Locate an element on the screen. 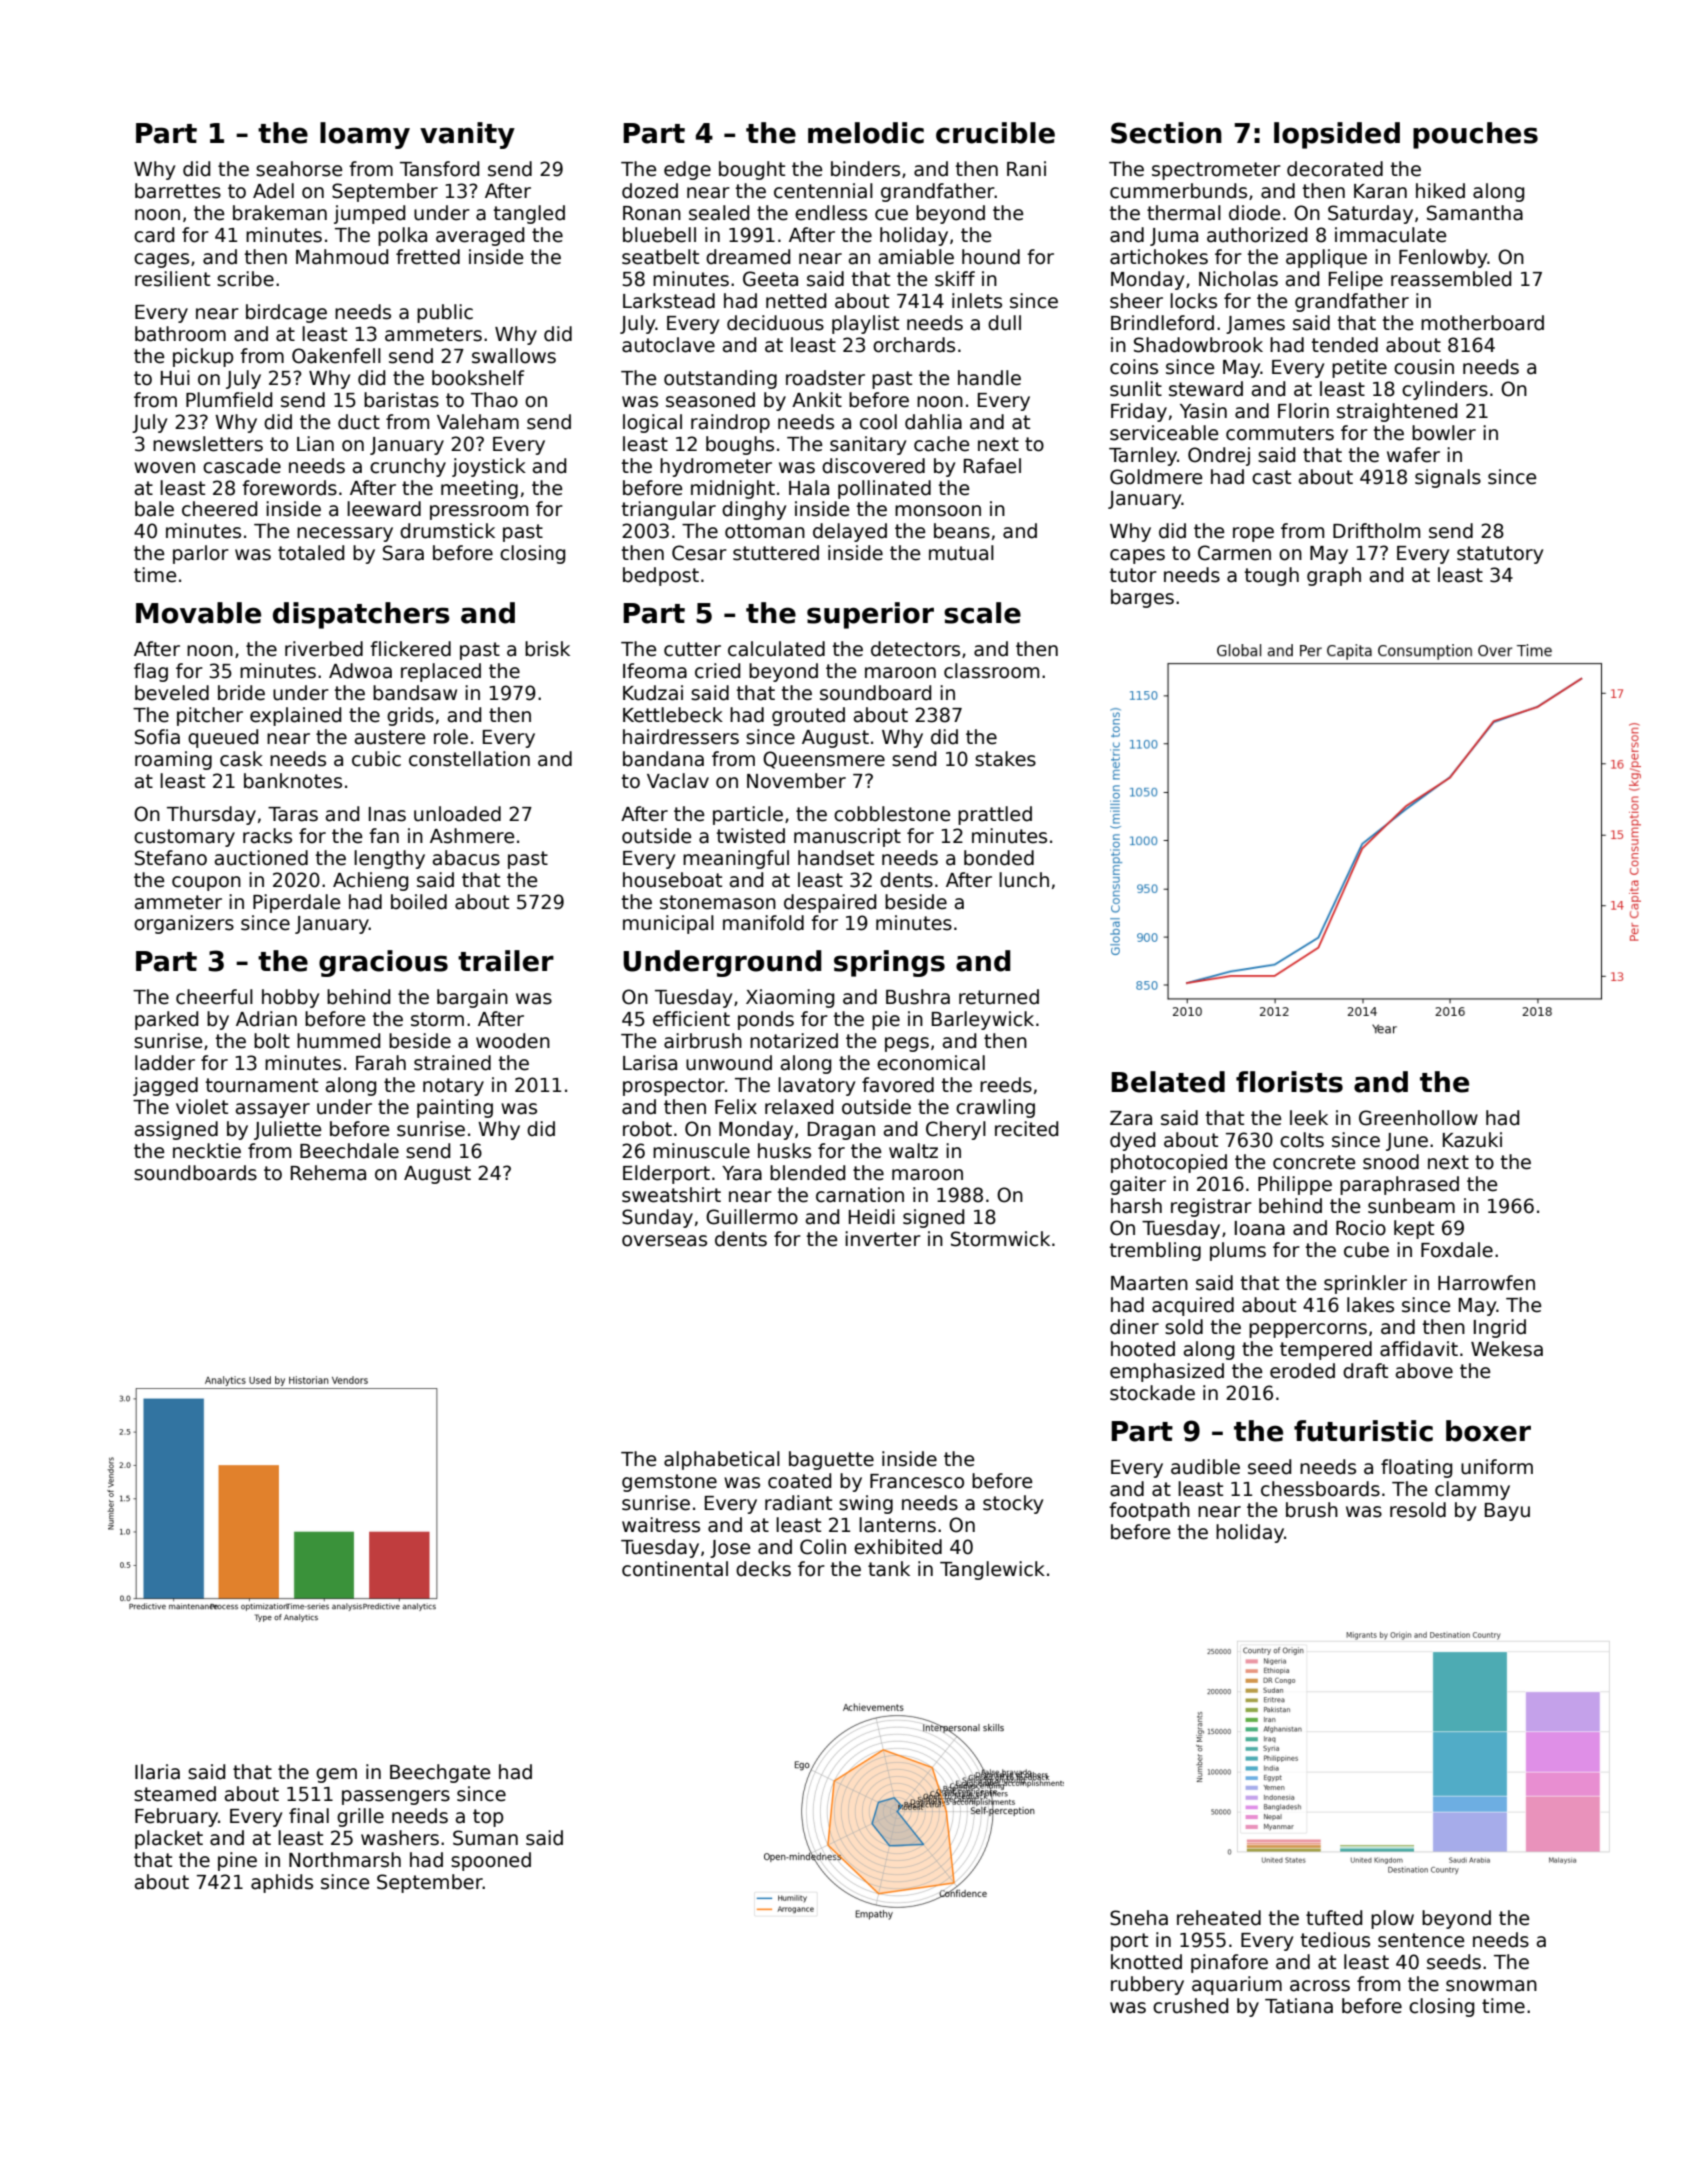 Image resolution: width=1683 pixels, height=2178 pixels. aphids is located at coordinates (282, 1883).
